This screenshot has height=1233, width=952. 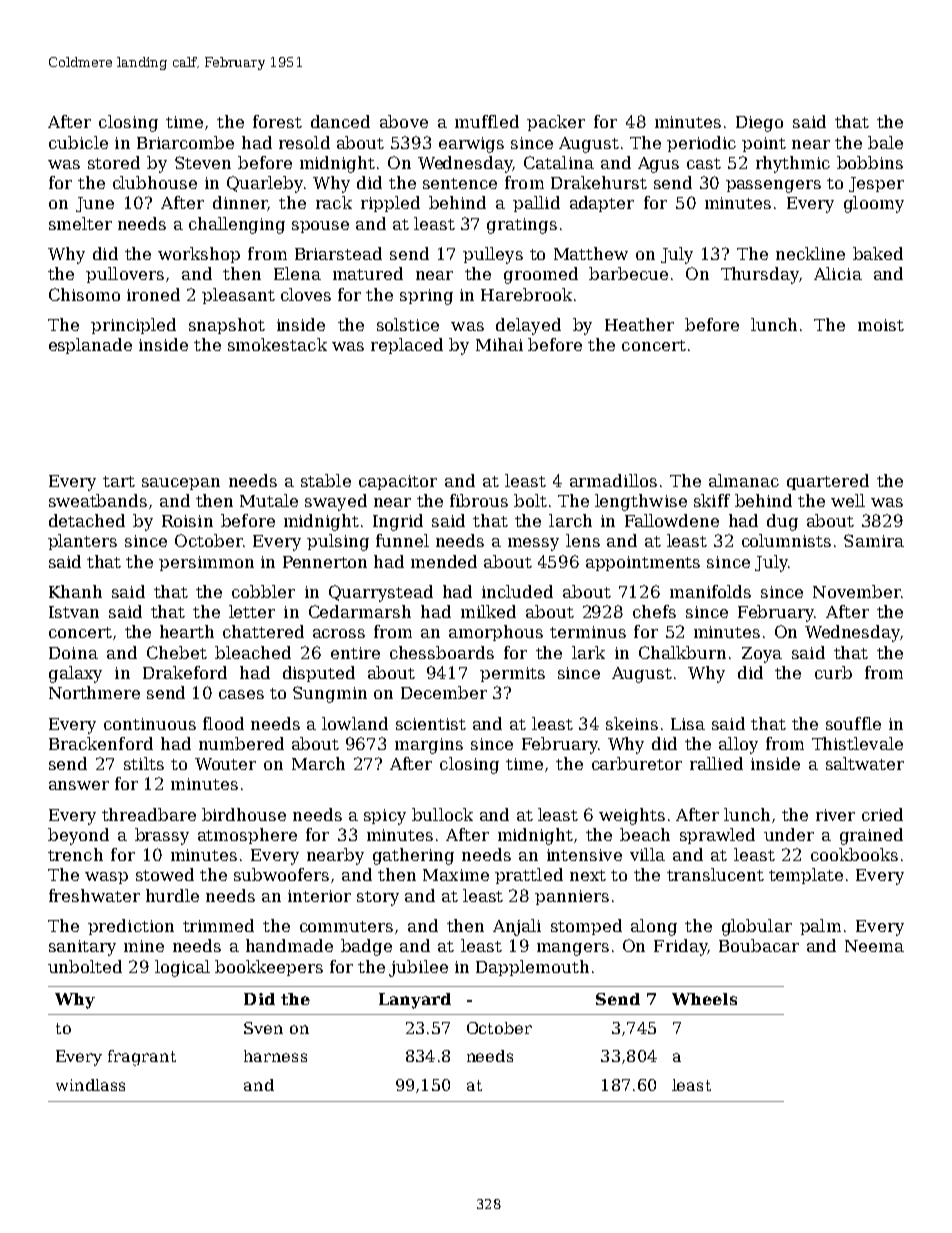 I want to click on bale, so click(x=885, y=142).
